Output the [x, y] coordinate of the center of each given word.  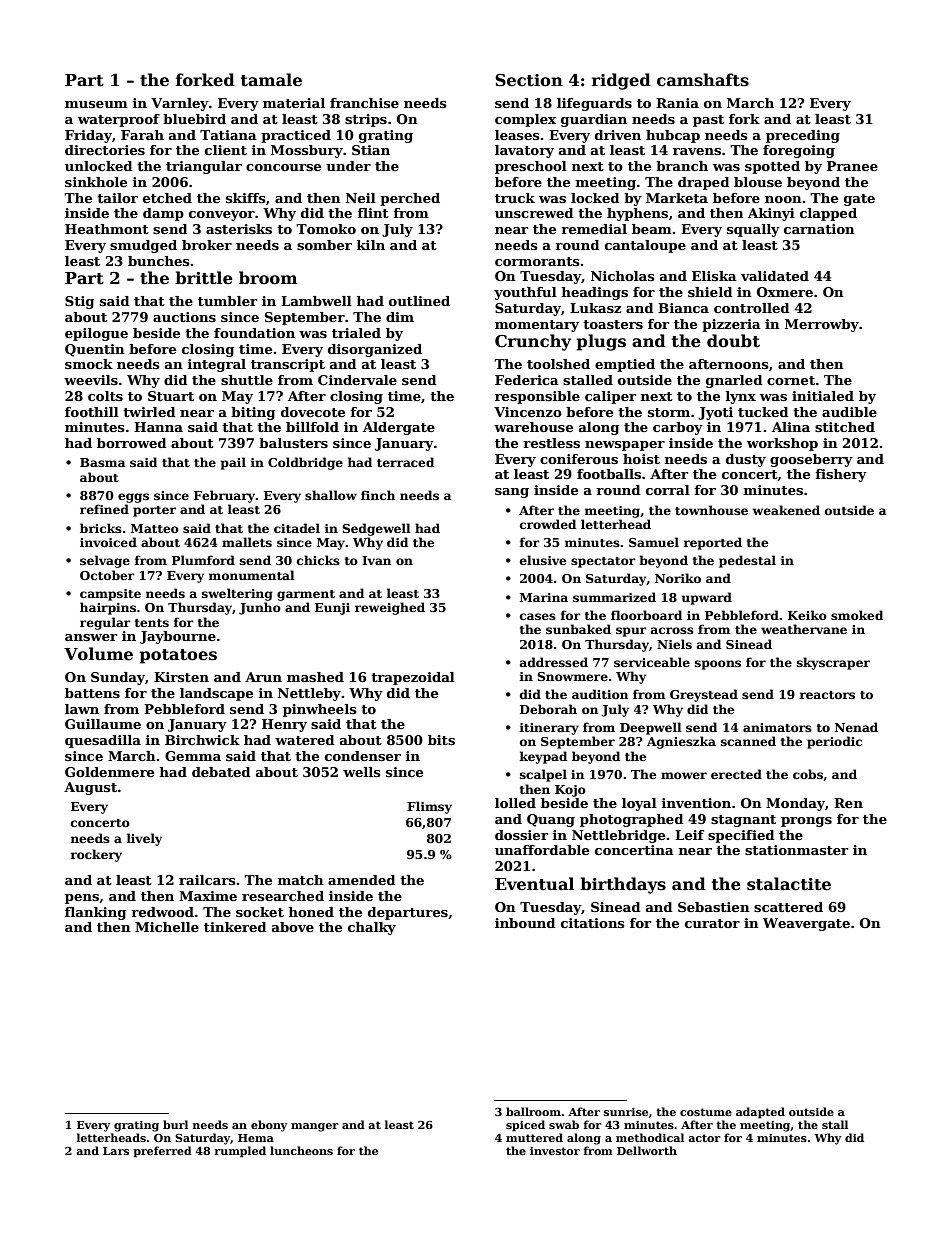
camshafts [703, 80]
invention [696, 803]
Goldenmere [109, 772]
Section [529, 80]
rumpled [240, 1152]
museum [96, 104]
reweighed [390, 608]
